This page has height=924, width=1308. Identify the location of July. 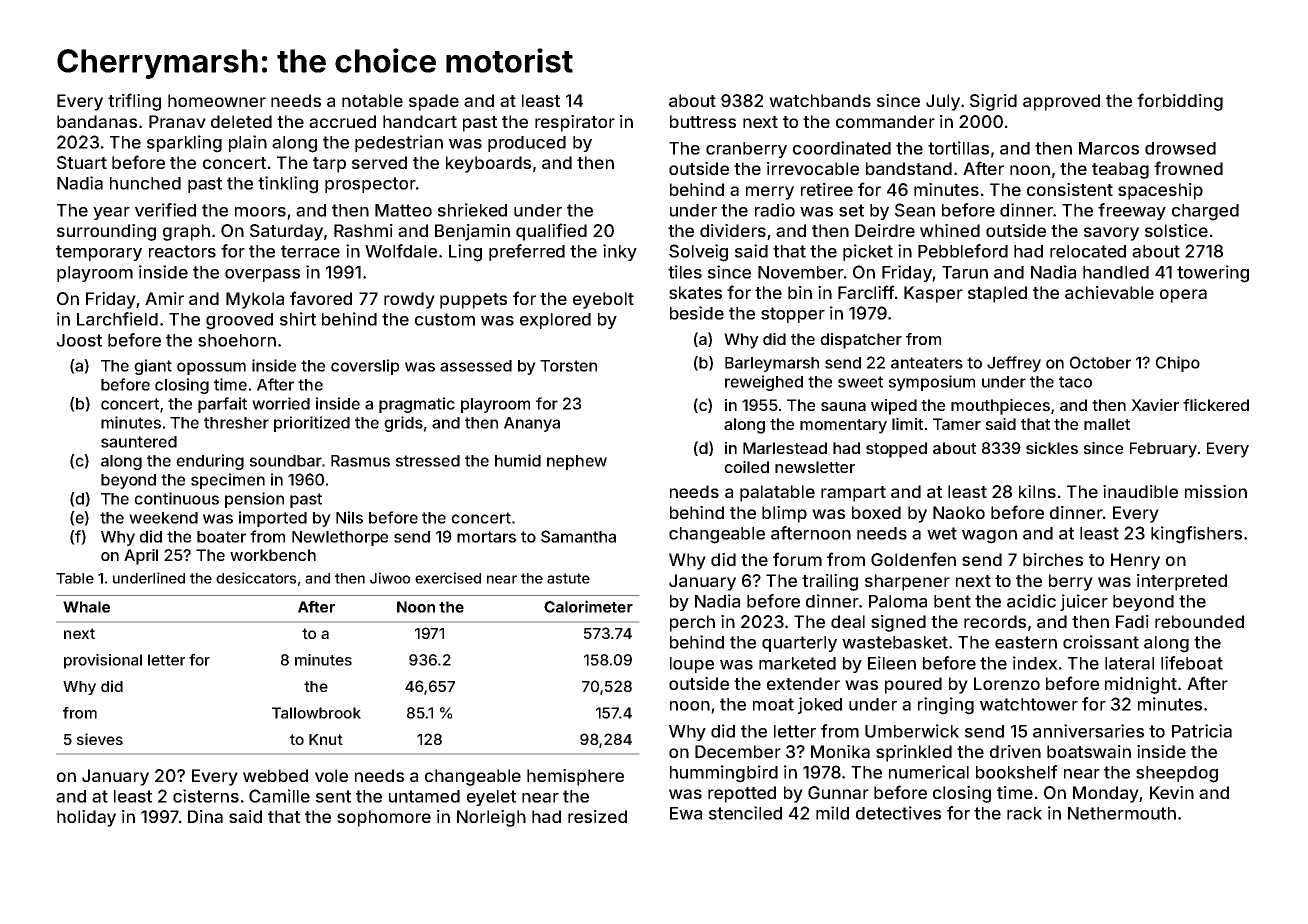
(943, 102).
